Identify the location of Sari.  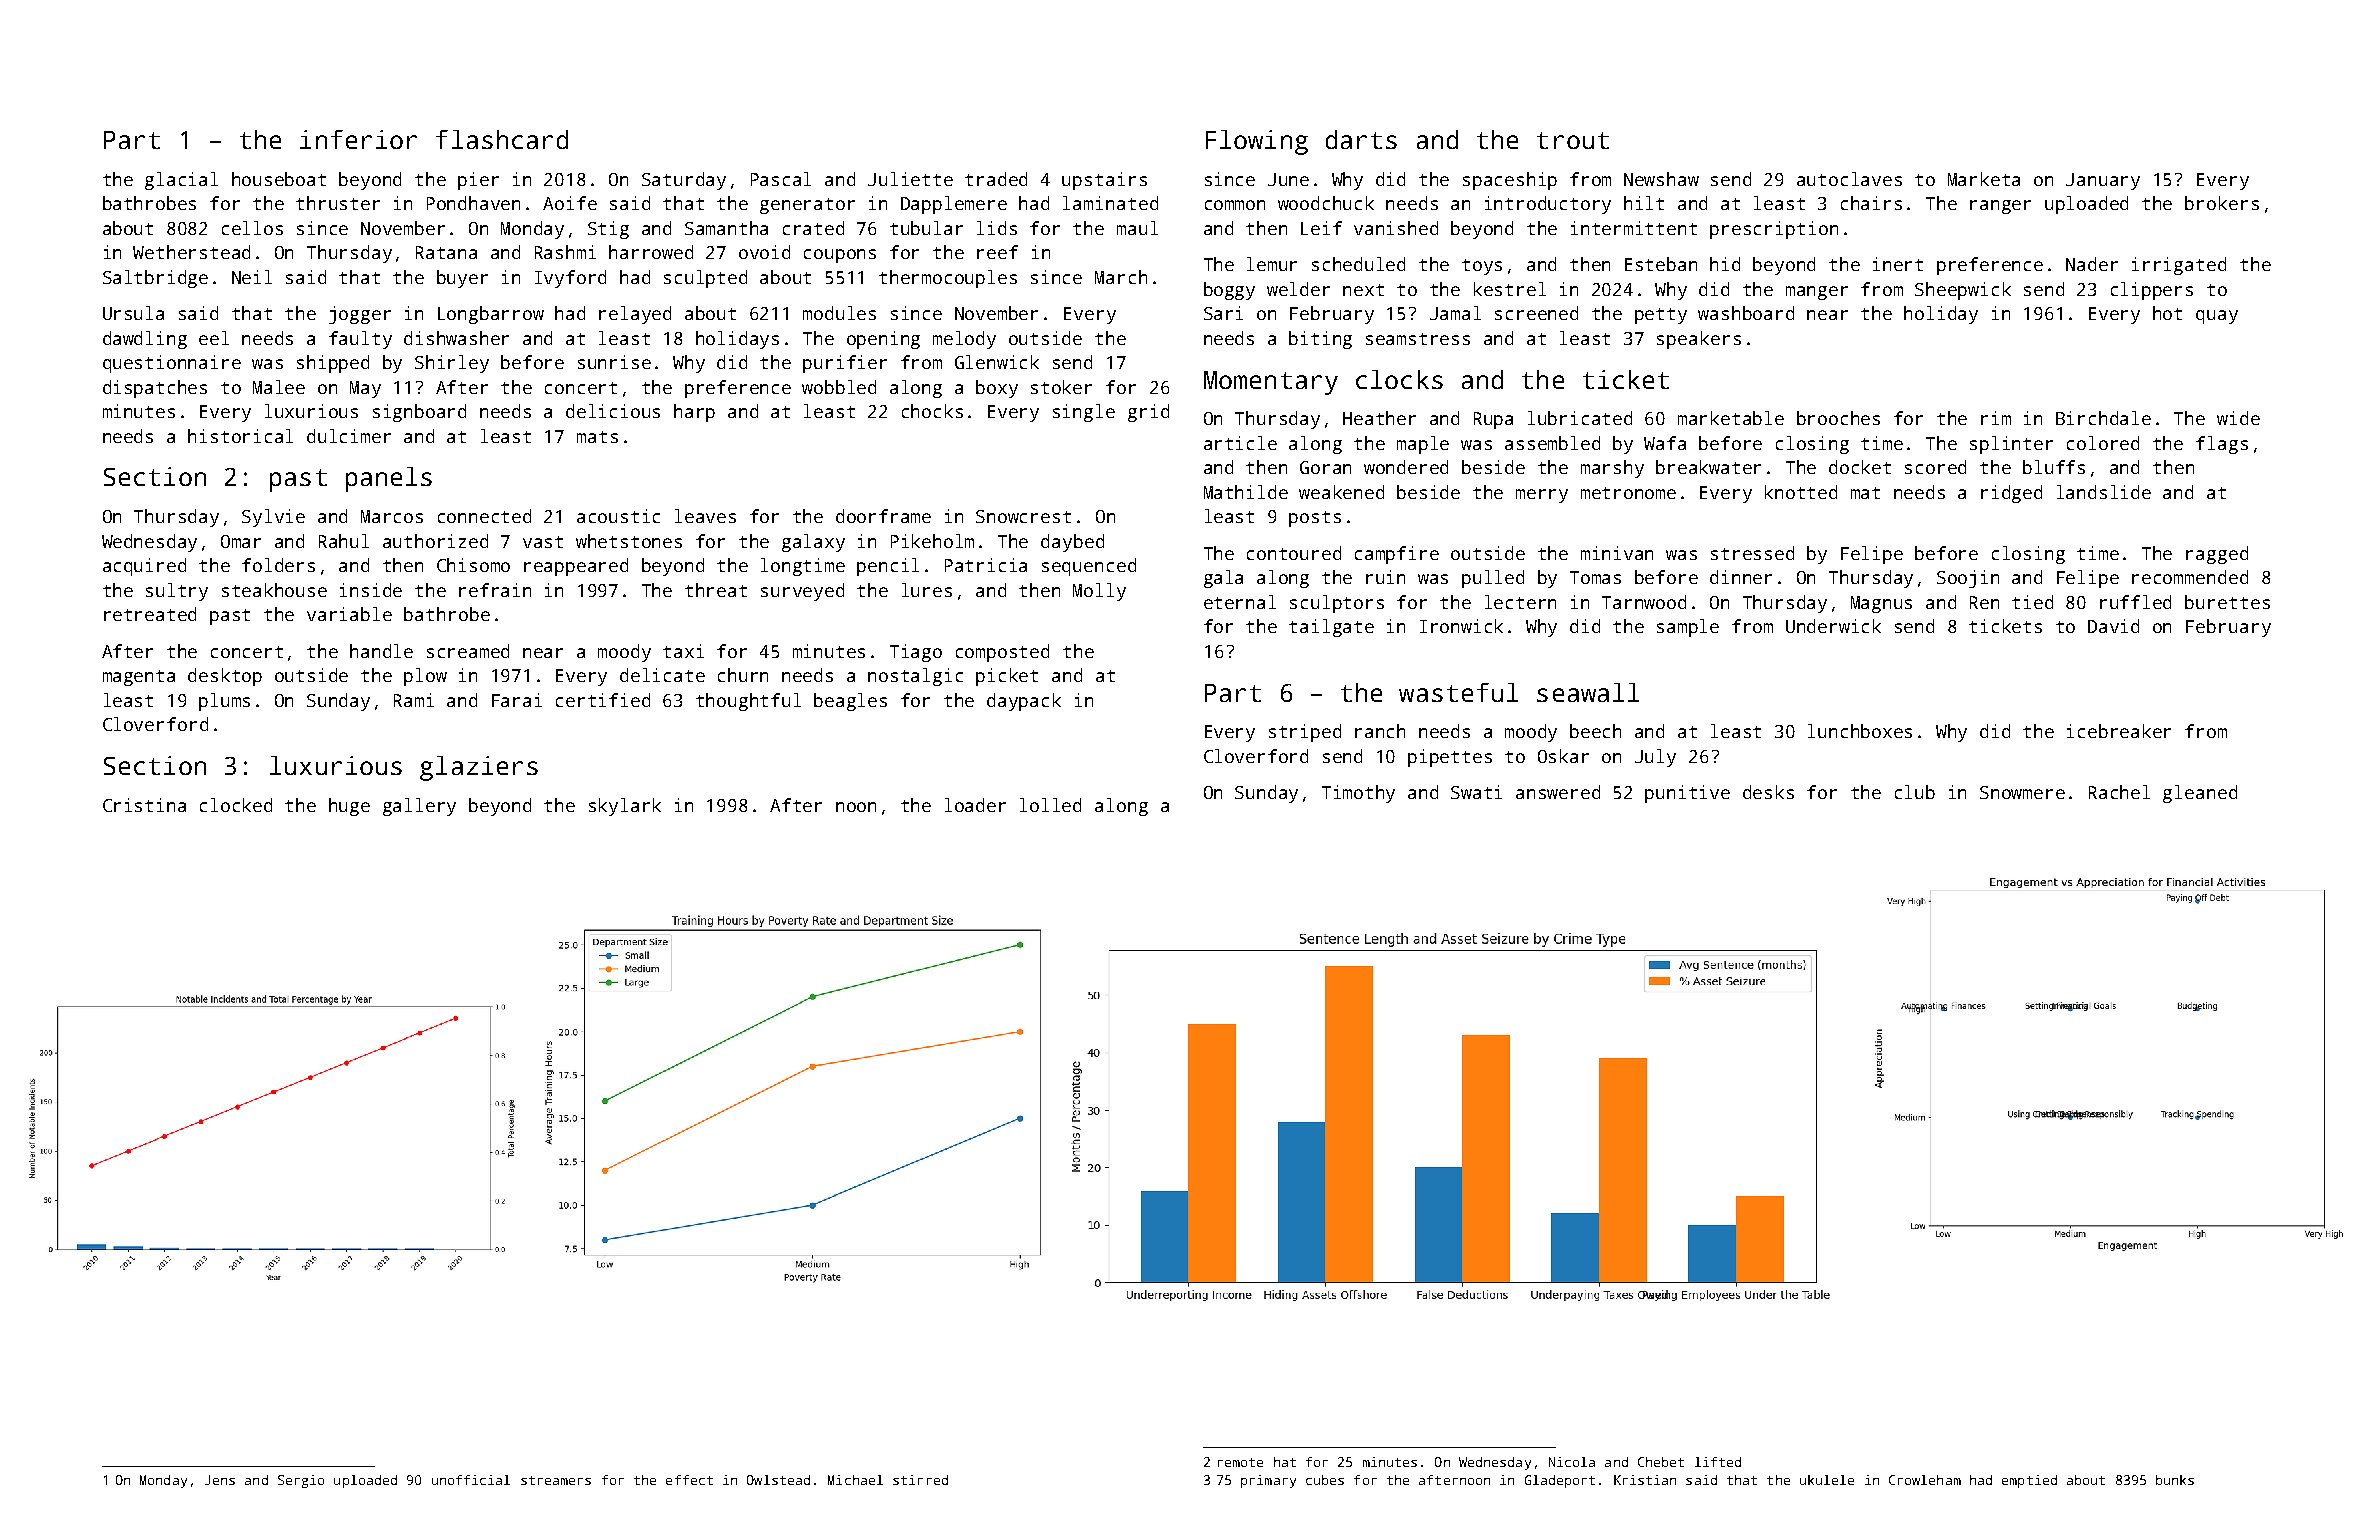
(1223, 313).
